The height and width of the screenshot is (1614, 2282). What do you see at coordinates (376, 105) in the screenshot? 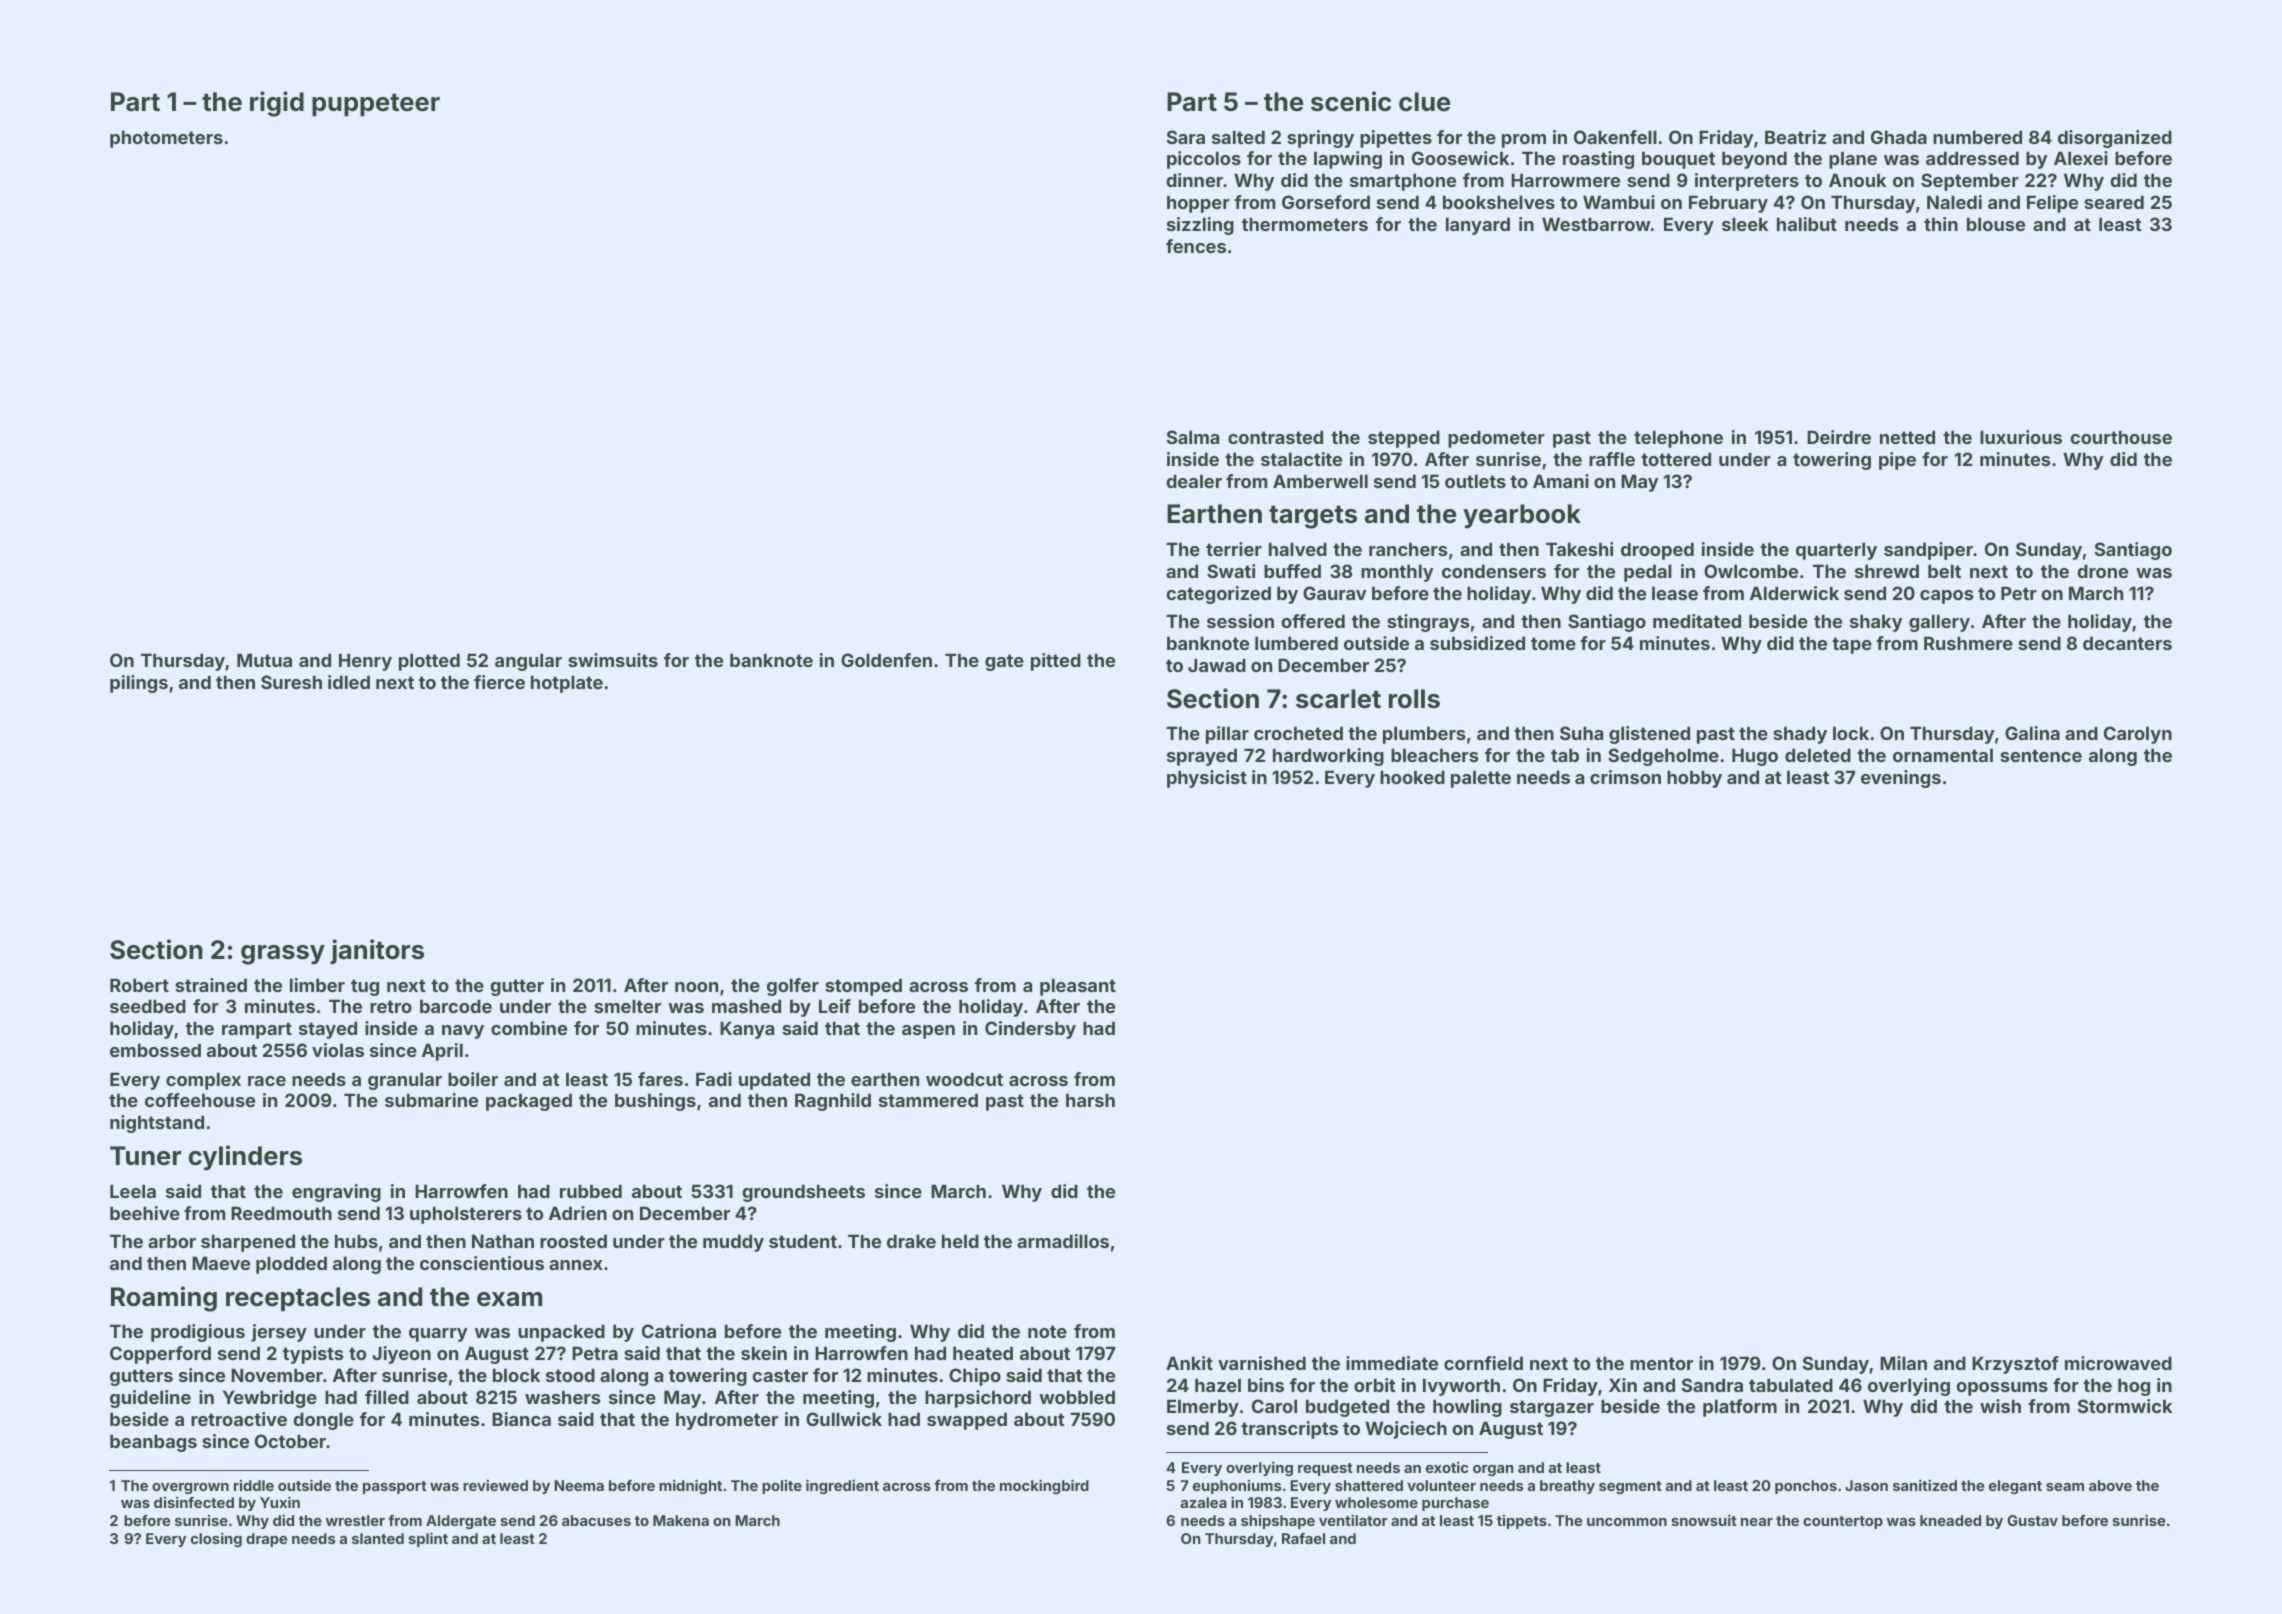
I see `puppeteer` at bounding box center [376, 105].
